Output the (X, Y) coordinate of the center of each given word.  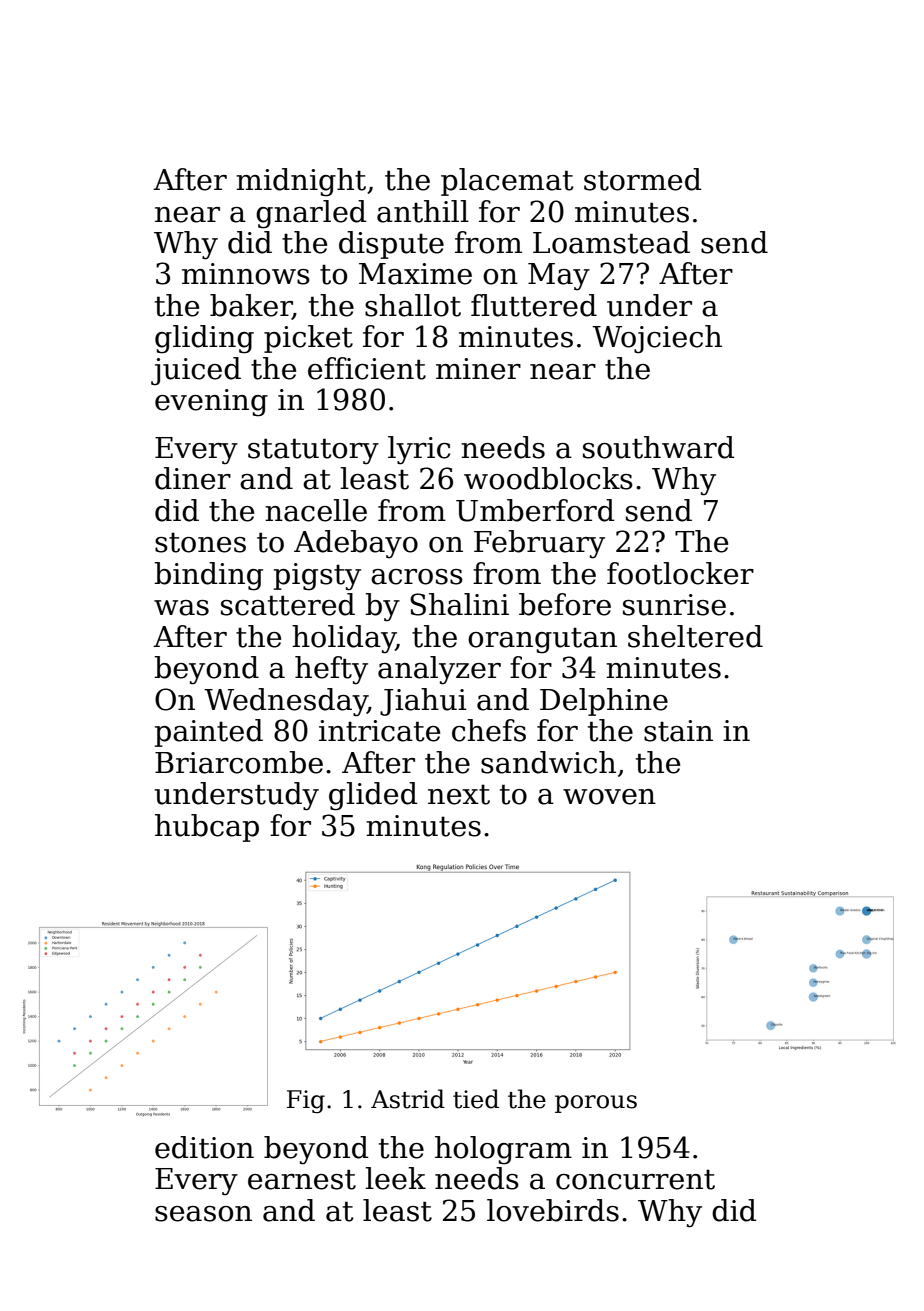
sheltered (695, 636)
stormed (643, 179)
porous (596, 1104)
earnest (302, 1179)
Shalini (459, 604)
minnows (246, 274)
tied (476, 1099)
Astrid (408, 1099)
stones (200, 542)
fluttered (534, 305)
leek (395, 1178)
